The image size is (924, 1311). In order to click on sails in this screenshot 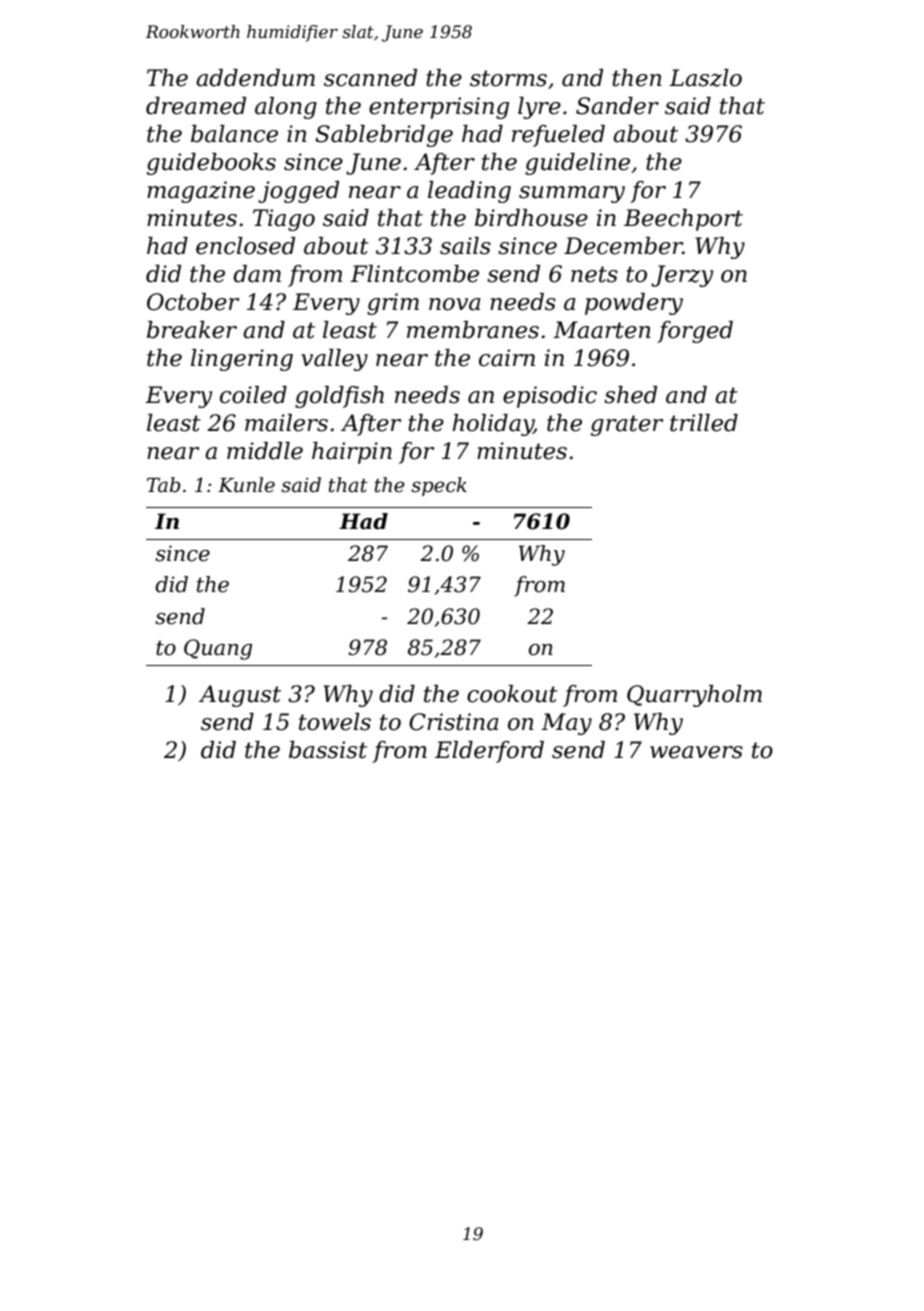, I will do `click(465, 246)`.
